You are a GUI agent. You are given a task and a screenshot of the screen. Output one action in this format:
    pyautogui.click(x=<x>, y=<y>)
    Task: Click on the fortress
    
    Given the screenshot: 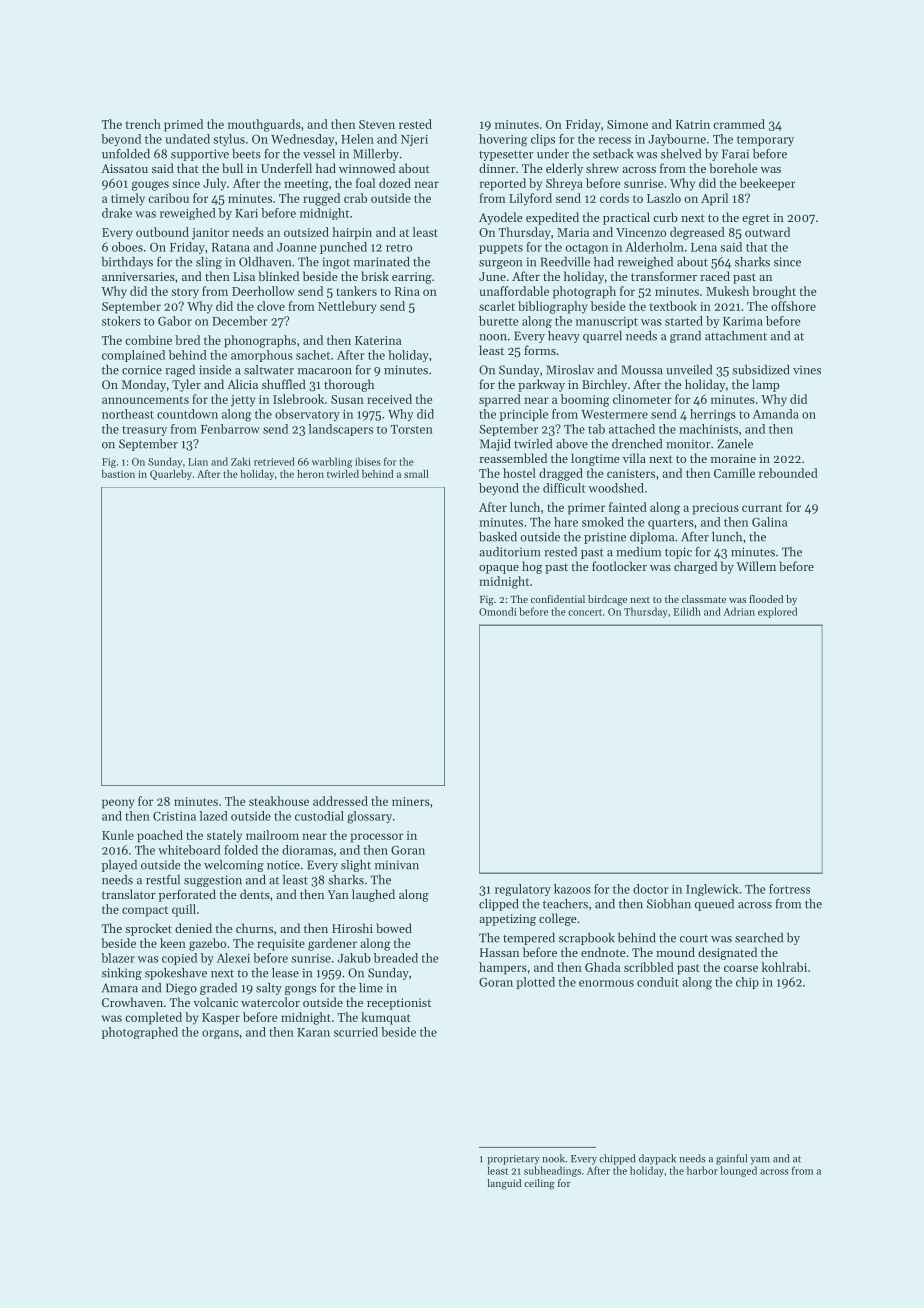 What is the action you would take?
    pyautogui.click(x=789, y=889)
